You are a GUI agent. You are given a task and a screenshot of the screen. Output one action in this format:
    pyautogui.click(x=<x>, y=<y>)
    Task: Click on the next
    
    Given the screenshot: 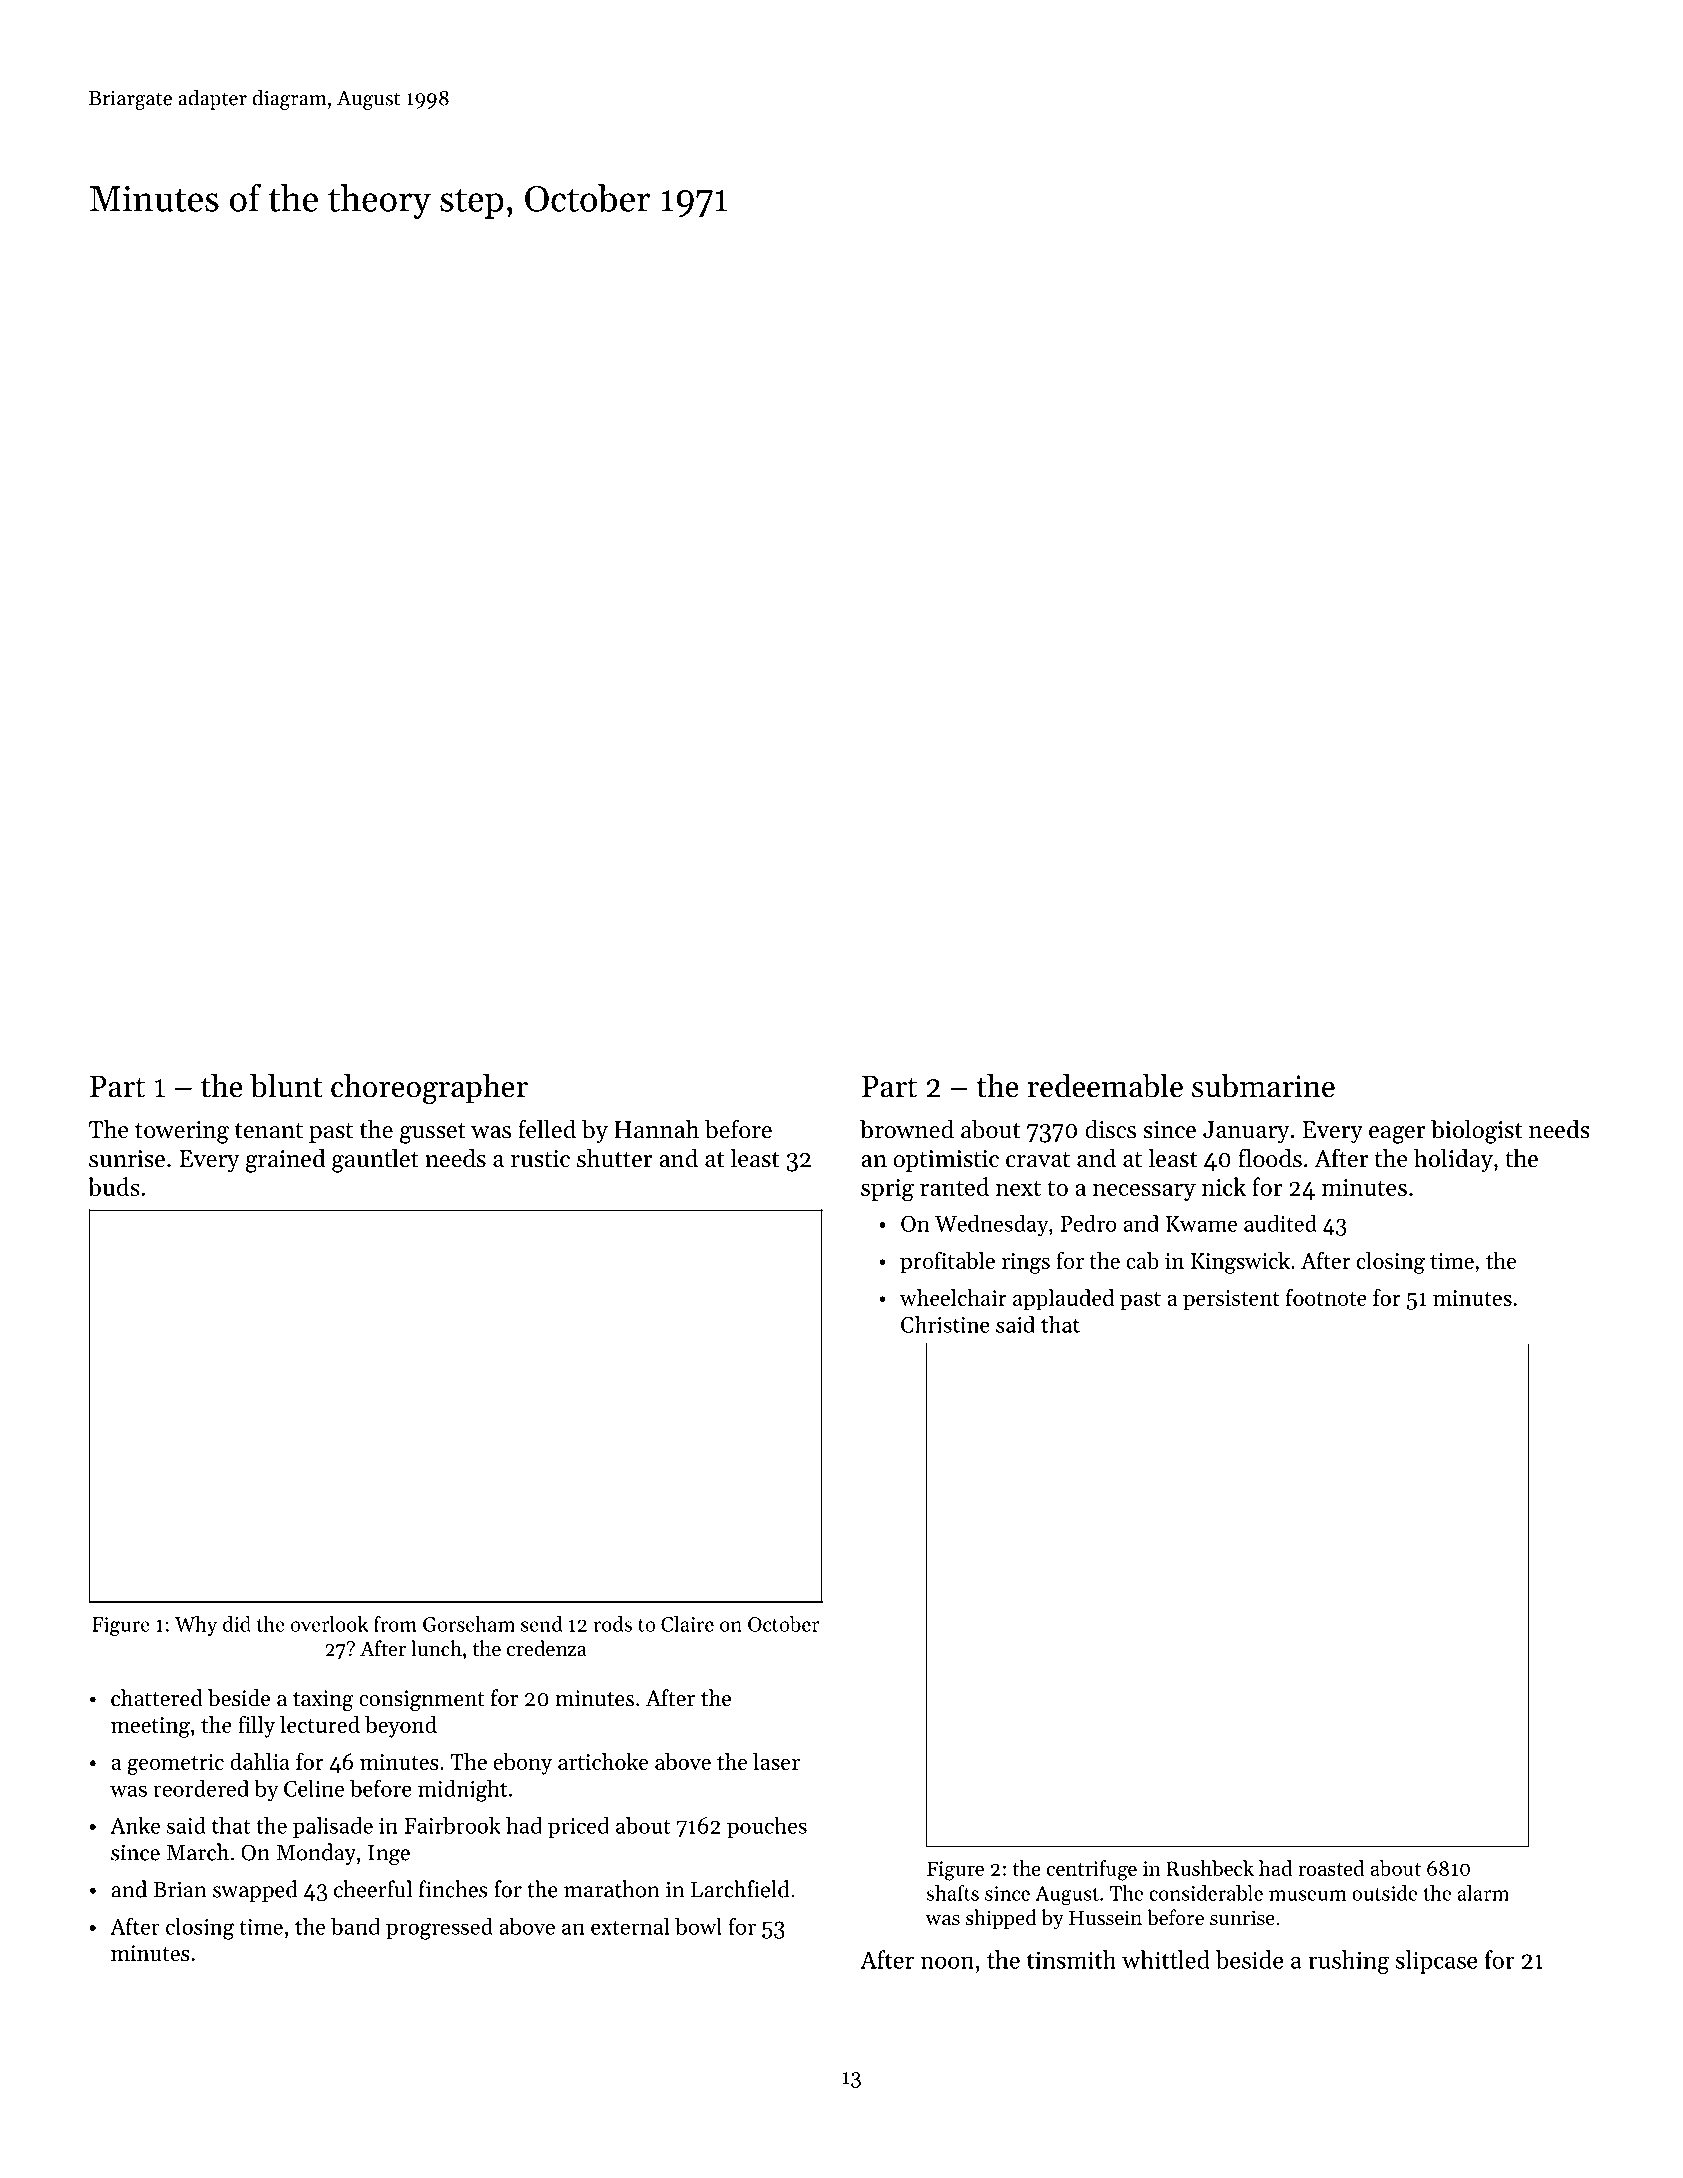 What is the action you would take?
    pyautogui.click(x=1018, y=1188)
